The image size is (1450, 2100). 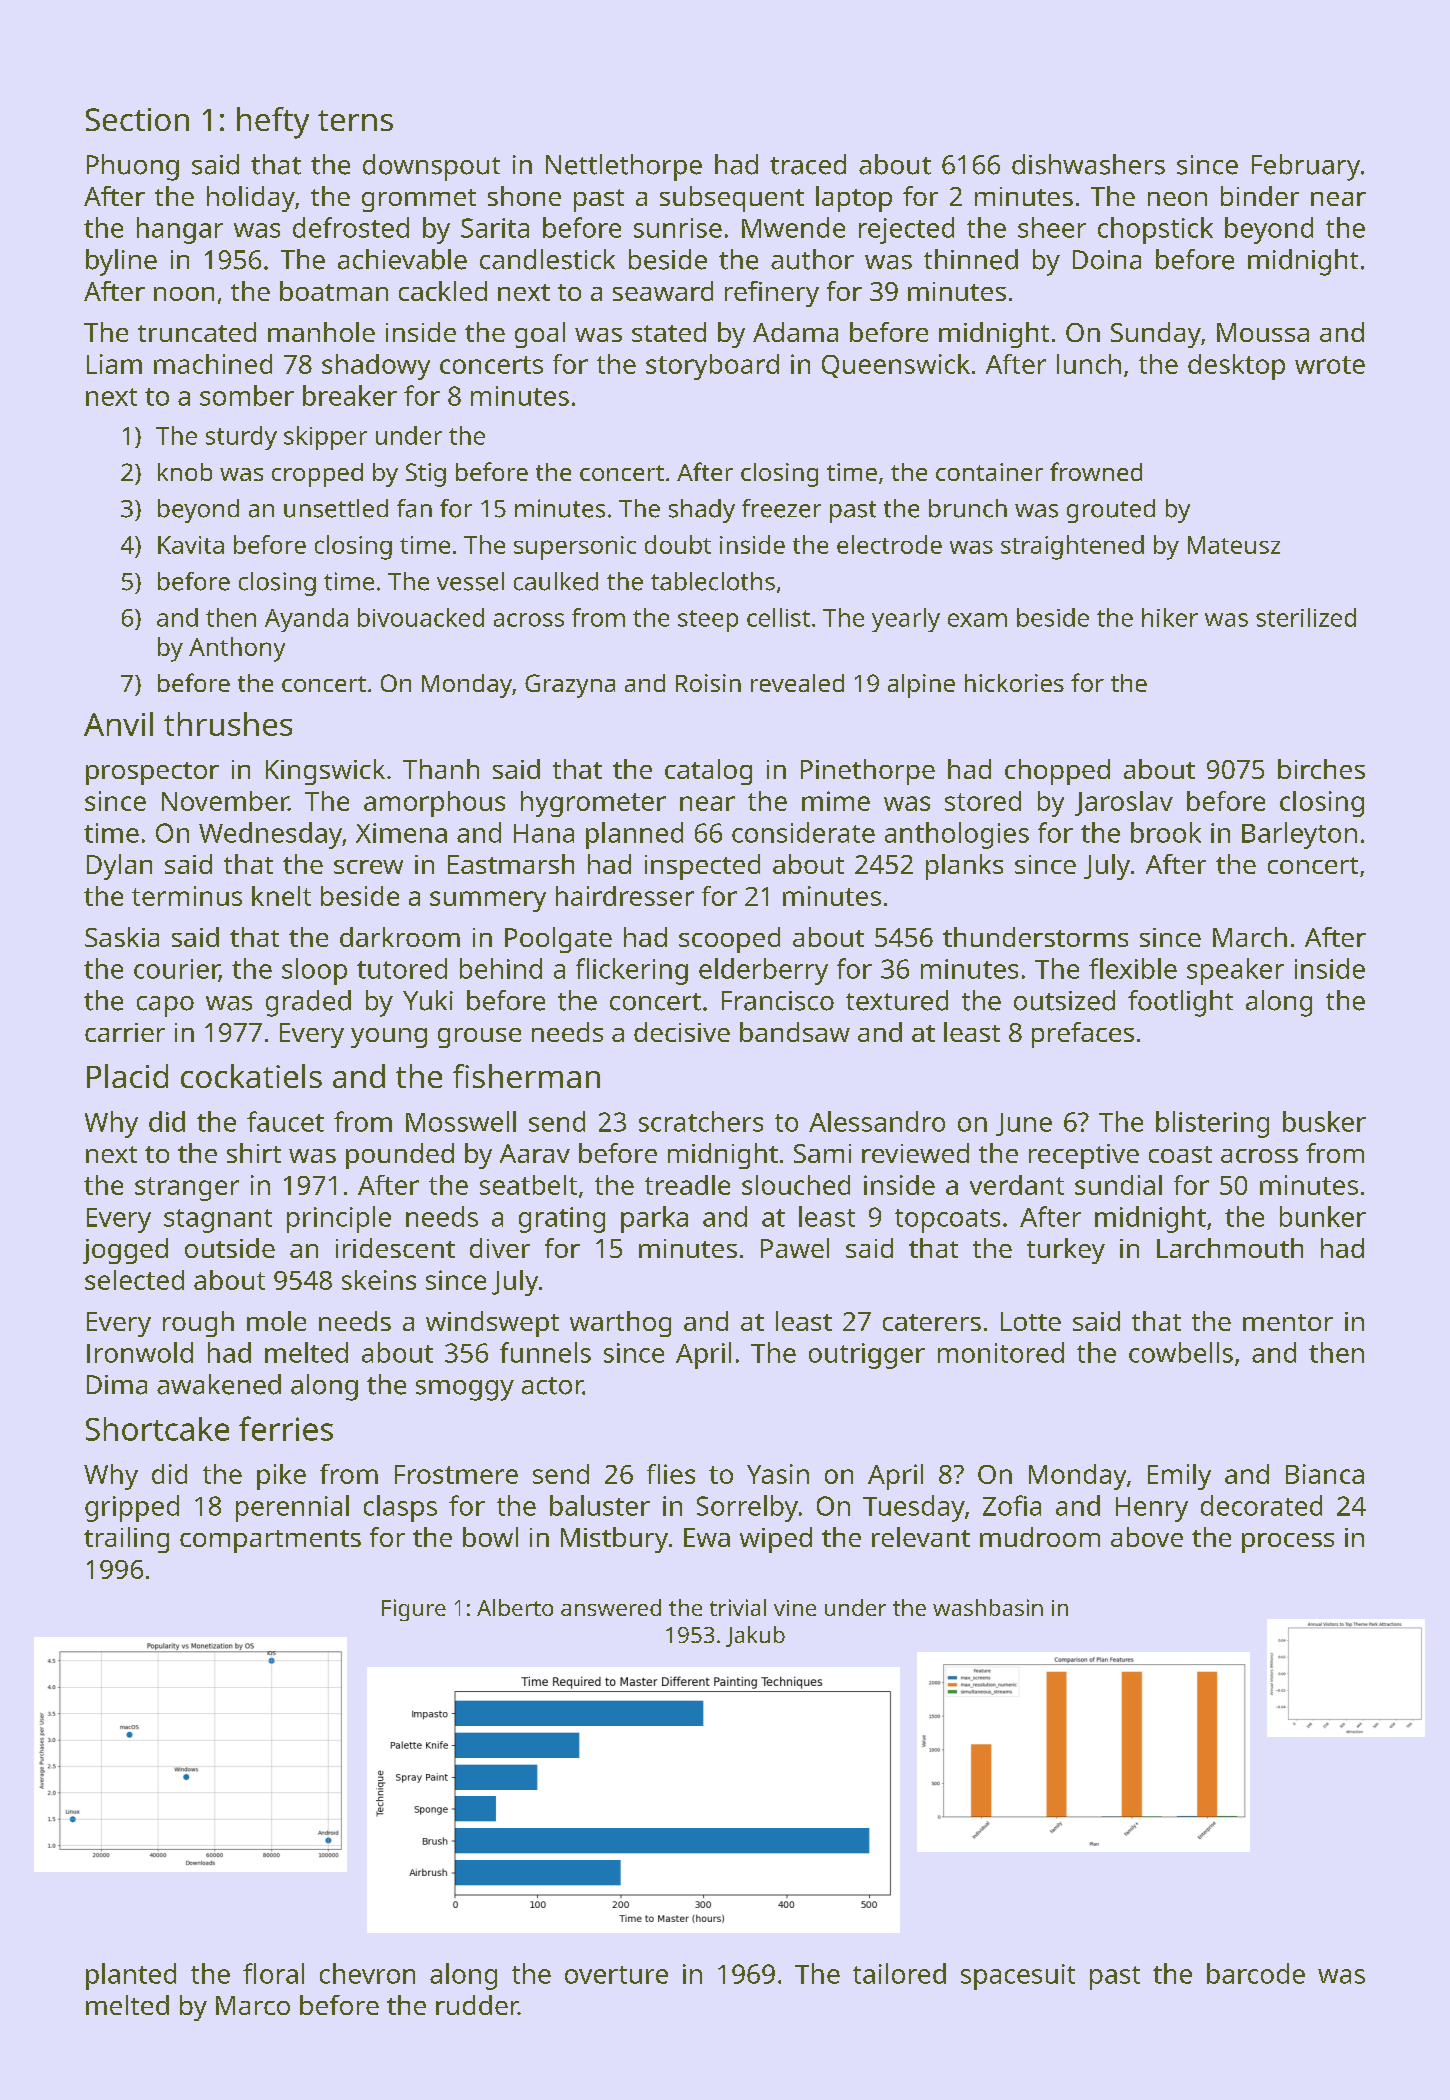 What do you see at coordinates (575, 548) in the screenshot?
I see `supersonic` at bounding box center [575, 548].
